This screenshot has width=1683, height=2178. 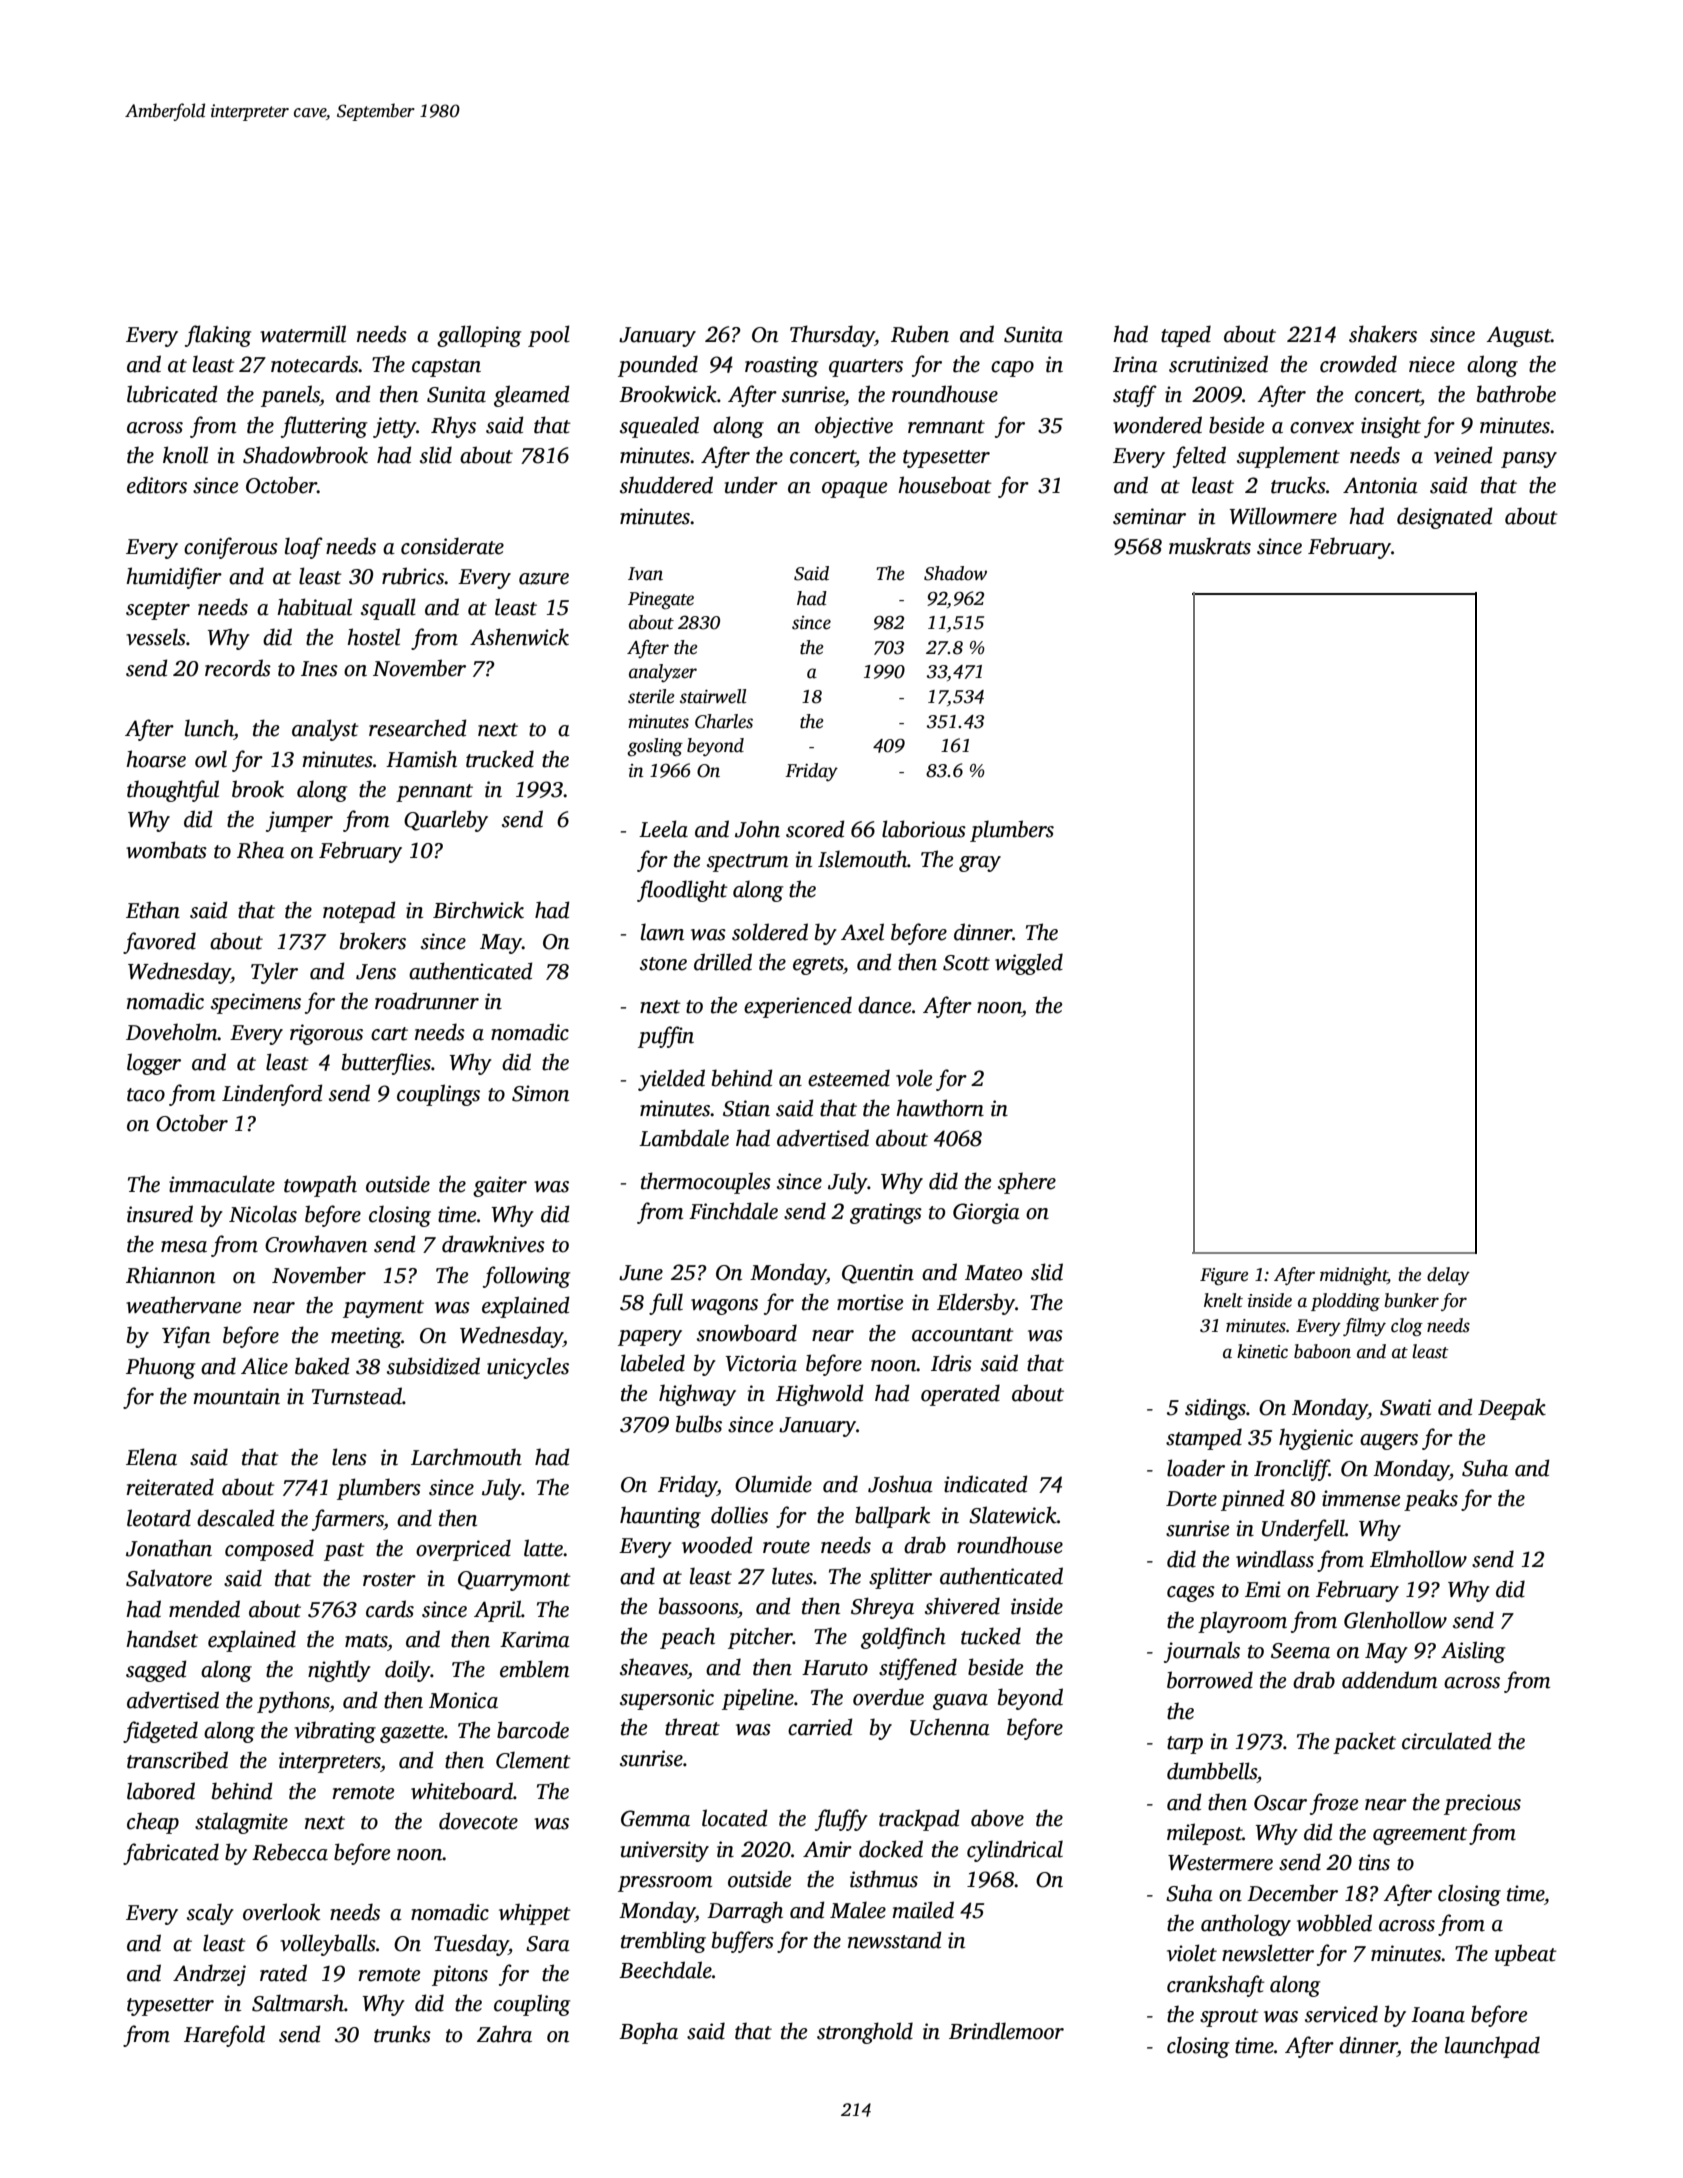 What do you see at coordinates (394, 427) in the screenshot?
I see `jetty` at bounding box center [394, 427].
